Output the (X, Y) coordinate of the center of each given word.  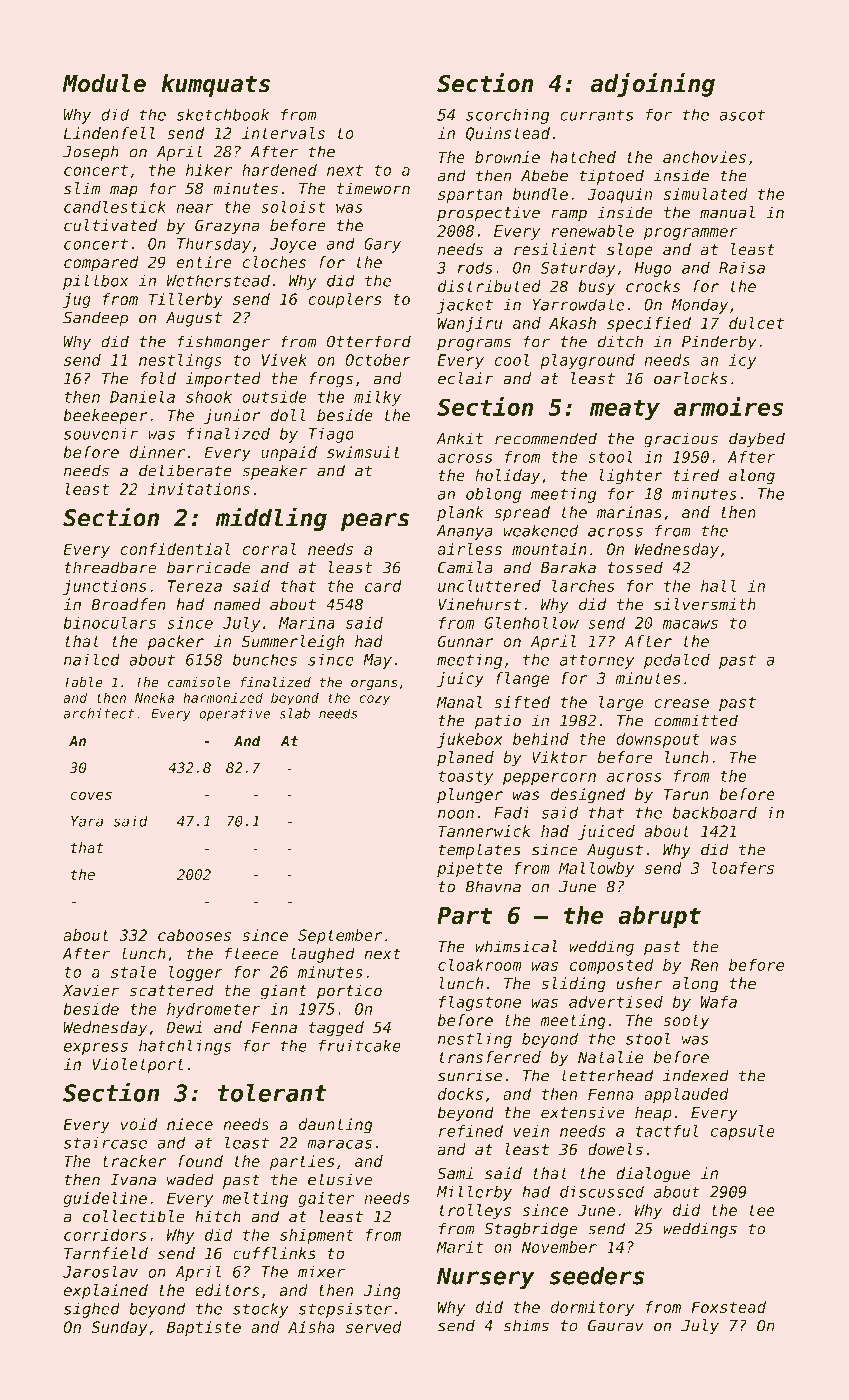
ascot (742, 115)
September (340, 937)
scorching (507, 116)
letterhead (608, 1075)
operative (234, 715)
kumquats (215, 85)
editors (227, 1290)
